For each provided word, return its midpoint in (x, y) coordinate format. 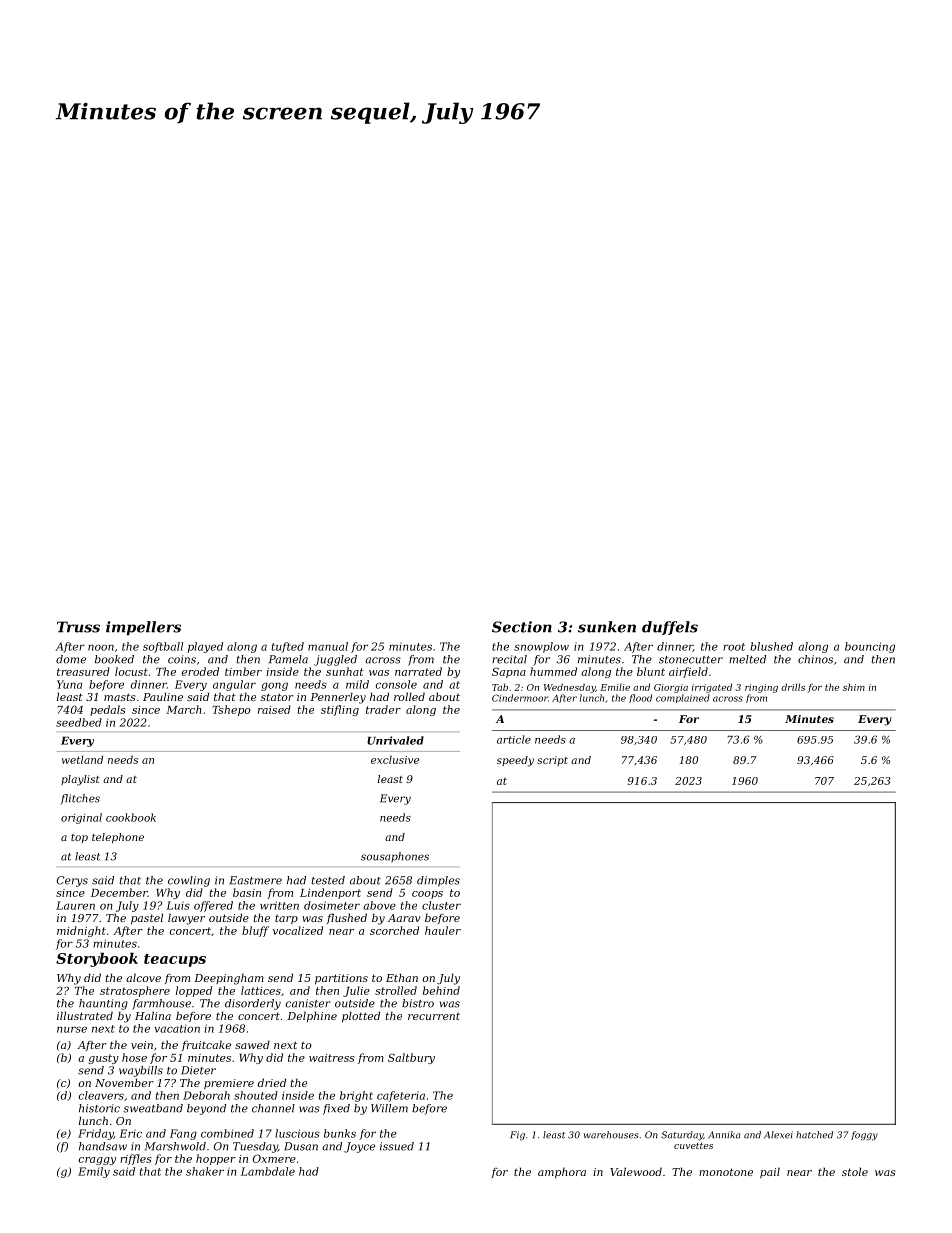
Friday (96, 1134)
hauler (443, 930)
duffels (670, 628)
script (552, 761)
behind (441, 990)
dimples (438, 881)
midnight (81, 931)
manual (328, 646)
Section (522, 627)
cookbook (131, 817)
